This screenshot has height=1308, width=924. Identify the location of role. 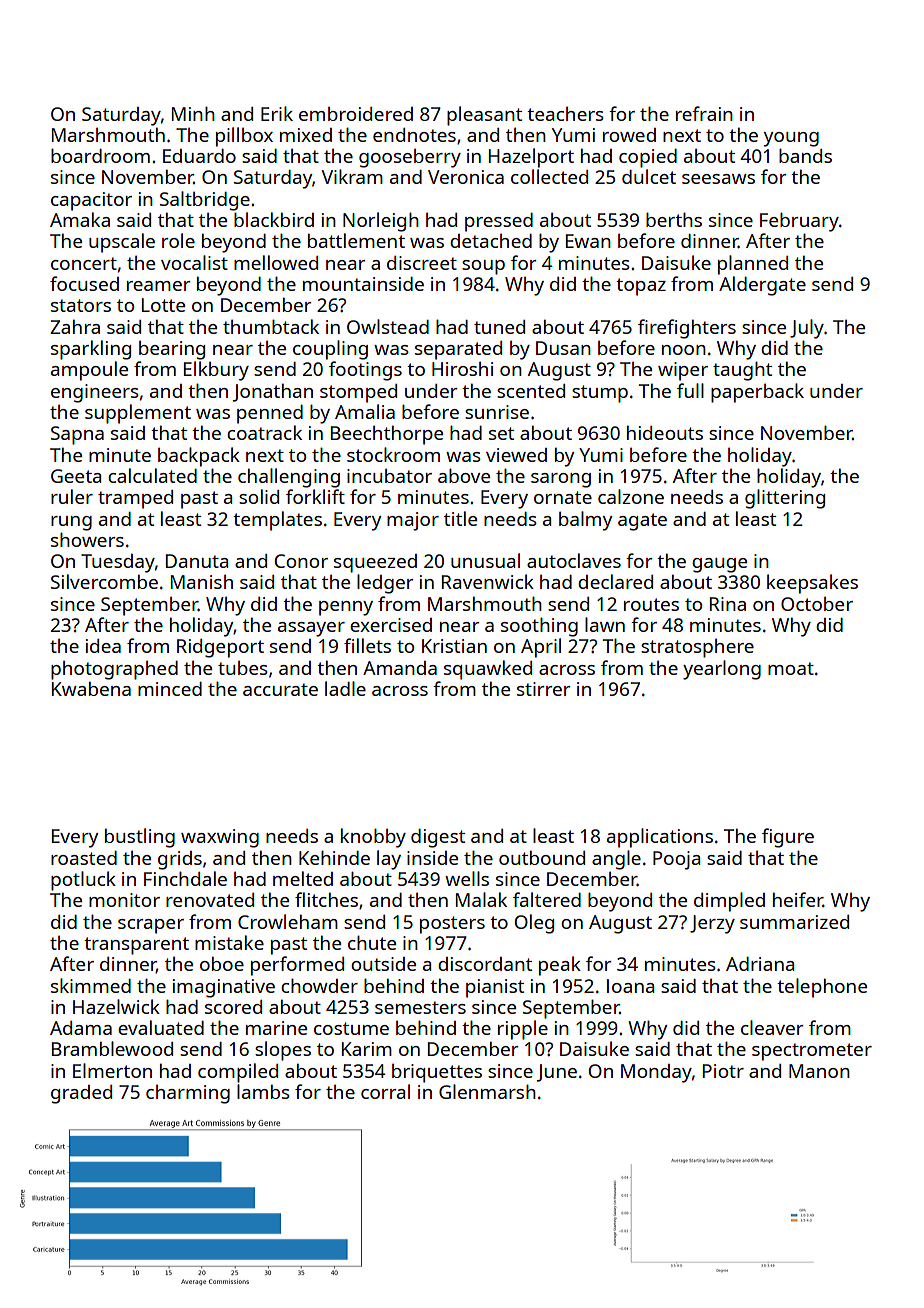
(178, 240).
